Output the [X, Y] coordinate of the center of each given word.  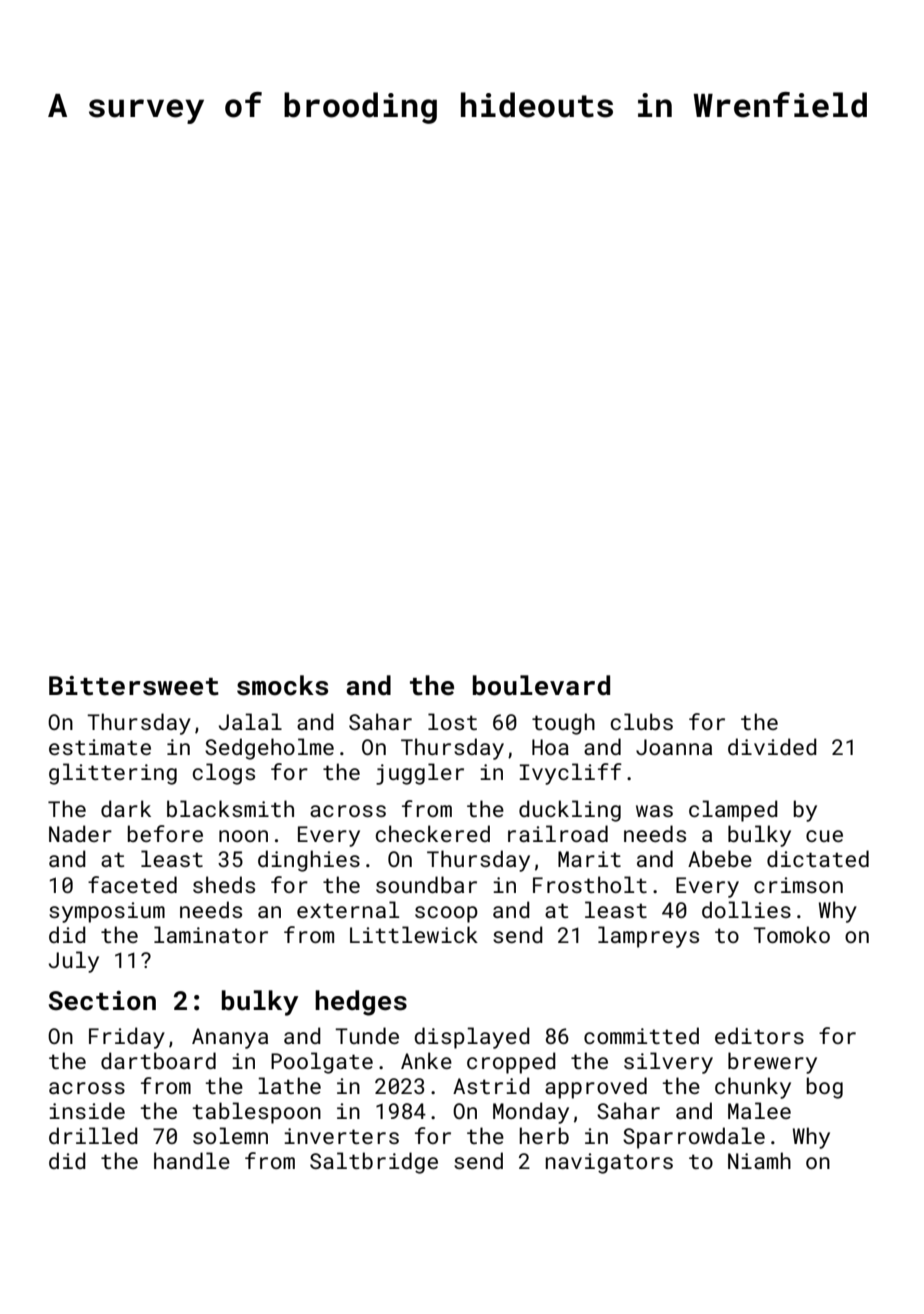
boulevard [541, 685]
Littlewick [414, 934]
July [74, 962]
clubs [642, 721]
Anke [426, 1060]
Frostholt [590, 884]
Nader [80, 833]
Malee [759, 1110]
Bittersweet [134, 686]
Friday [127, 1038]
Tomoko [791, 934]
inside [87, 1110]
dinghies [309, 861]
